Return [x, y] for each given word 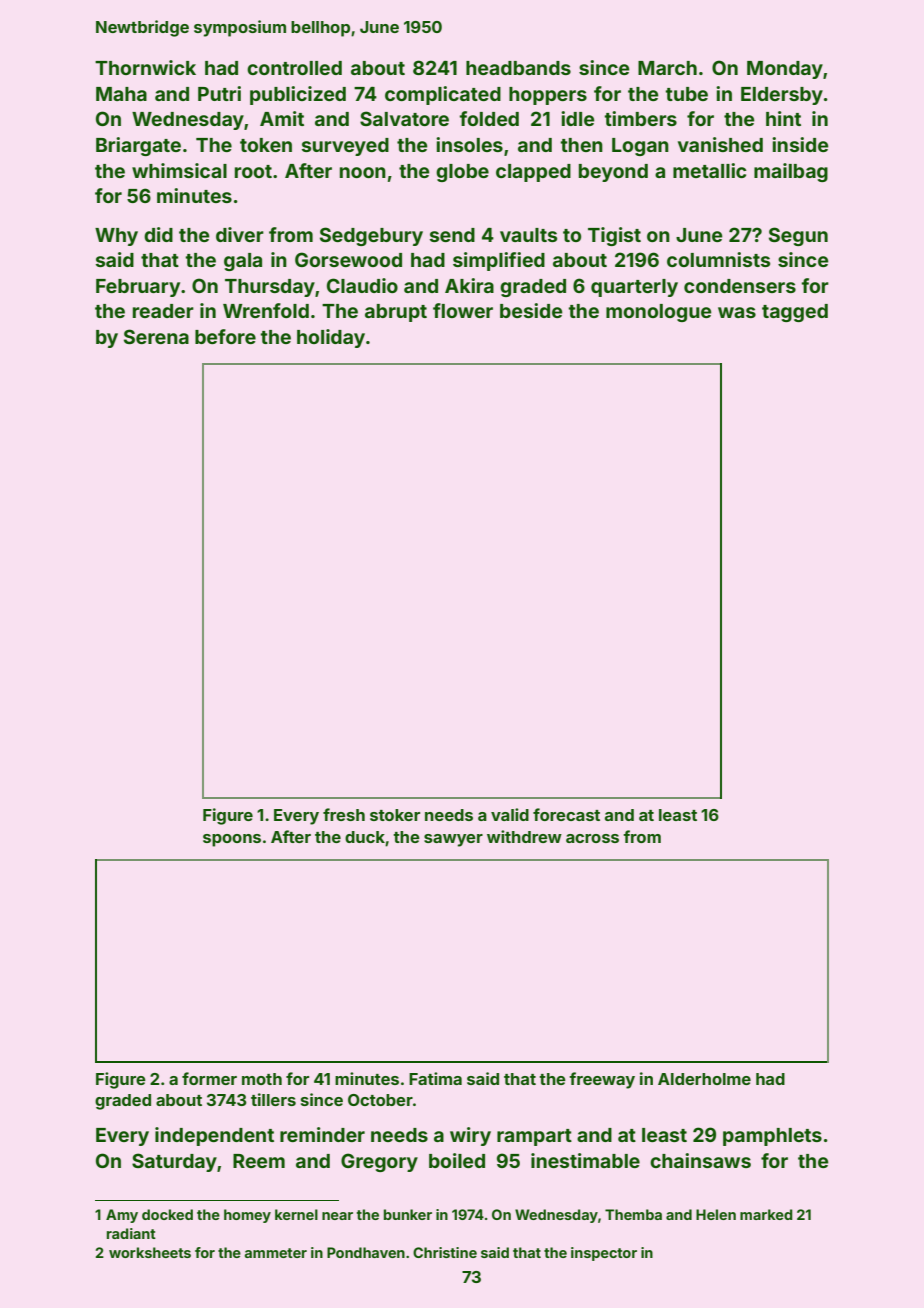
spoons [232, 840]
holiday [331, 338]
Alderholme [704, 1079]
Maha [121, 94]
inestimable [585, 1160]
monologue [659, 313]
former [209, 1078]
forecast [566, 814]
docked [167, 1214]
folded [489, 118]
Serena [156, 336]
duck [365, 837]
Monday [785, 70]
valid [510, 814]
